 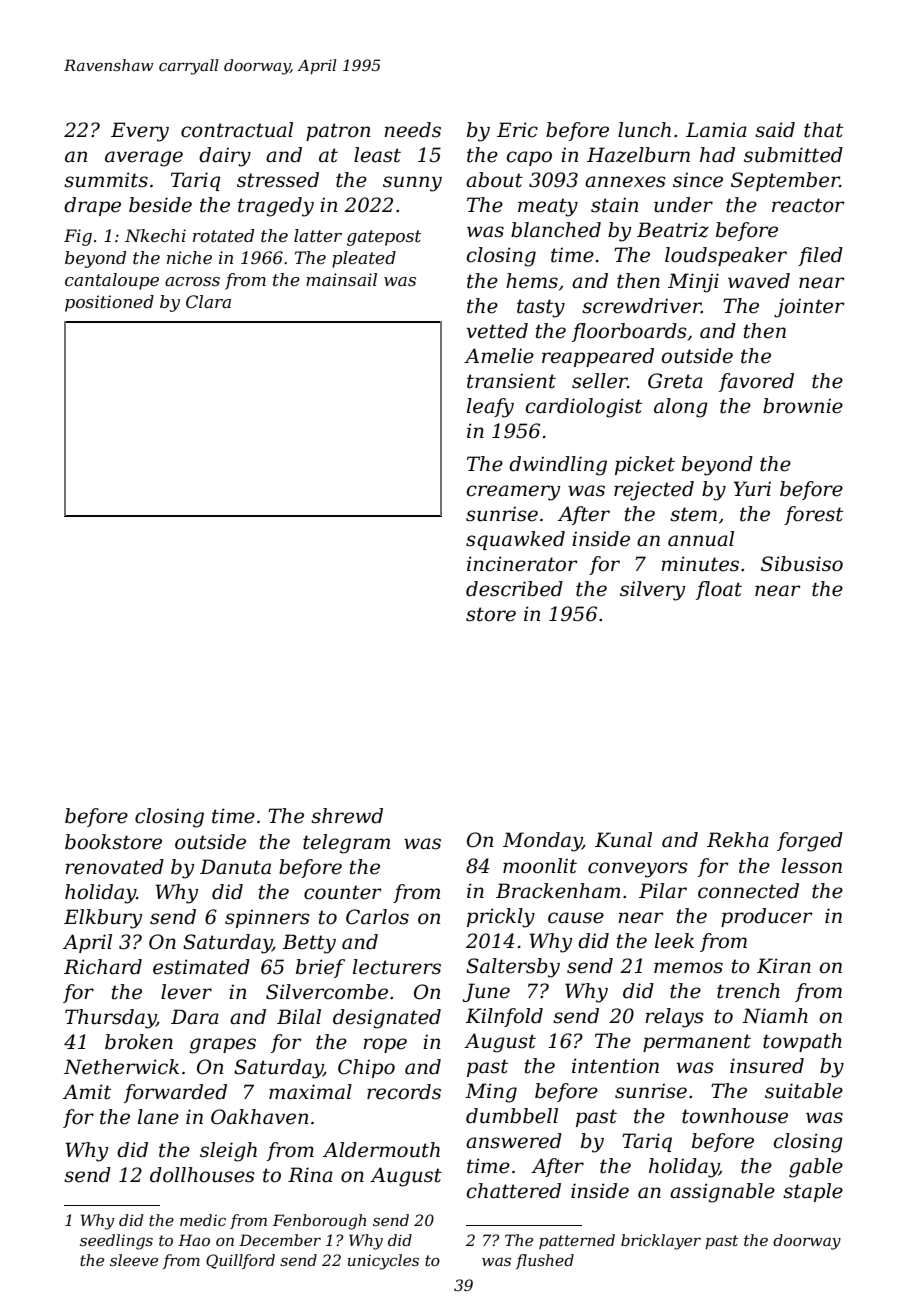 What do you see at coordinates (134, 1260) in the document?
I see `sleeve` at bounding box center [134, 1260].
